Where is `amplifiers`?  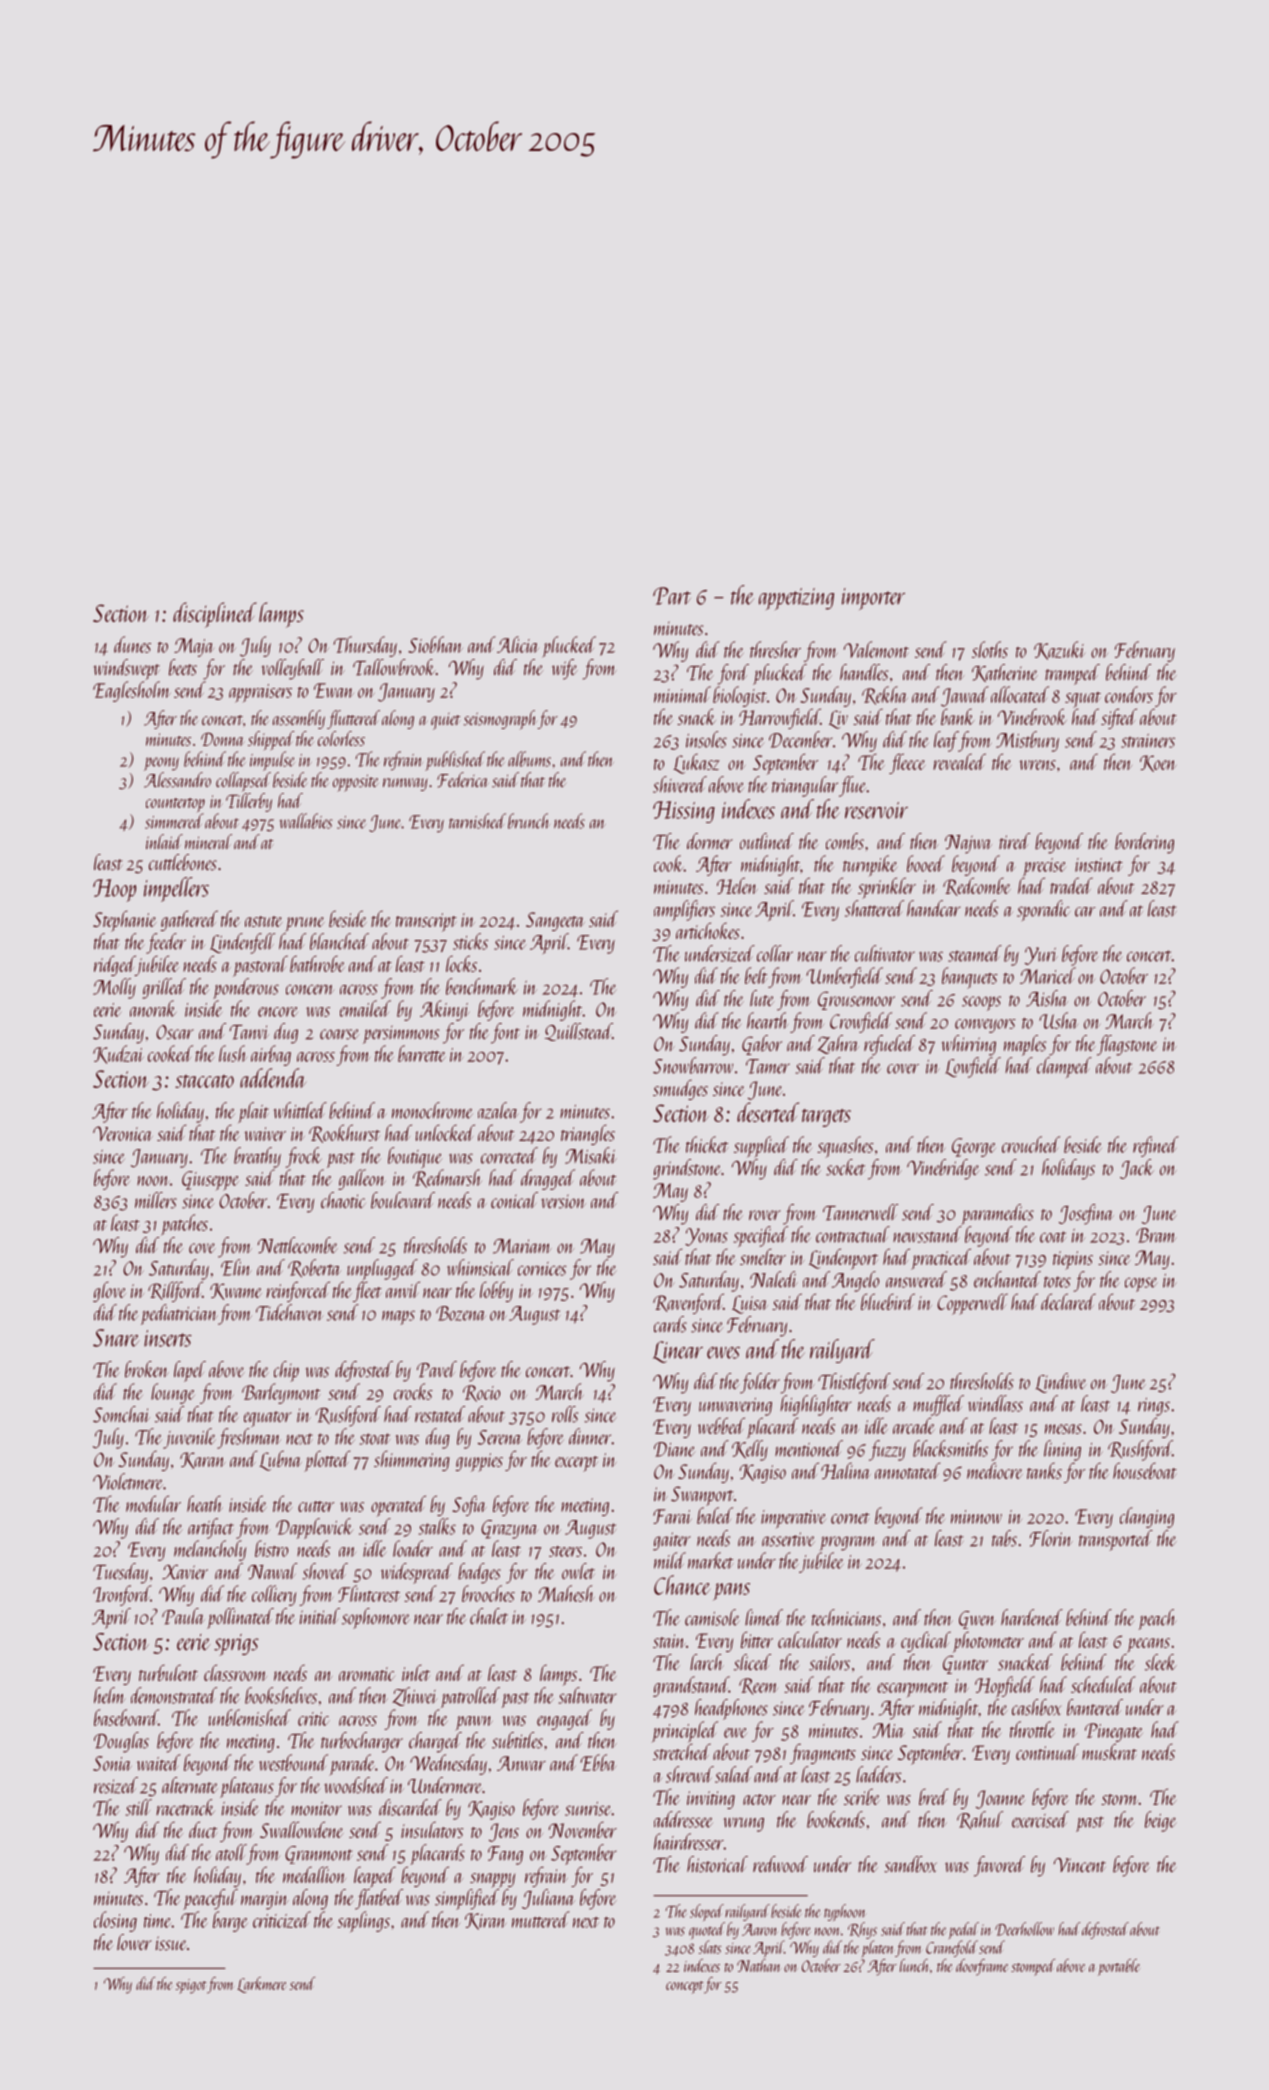
amplifiers is located at coordinates (684, 910).
